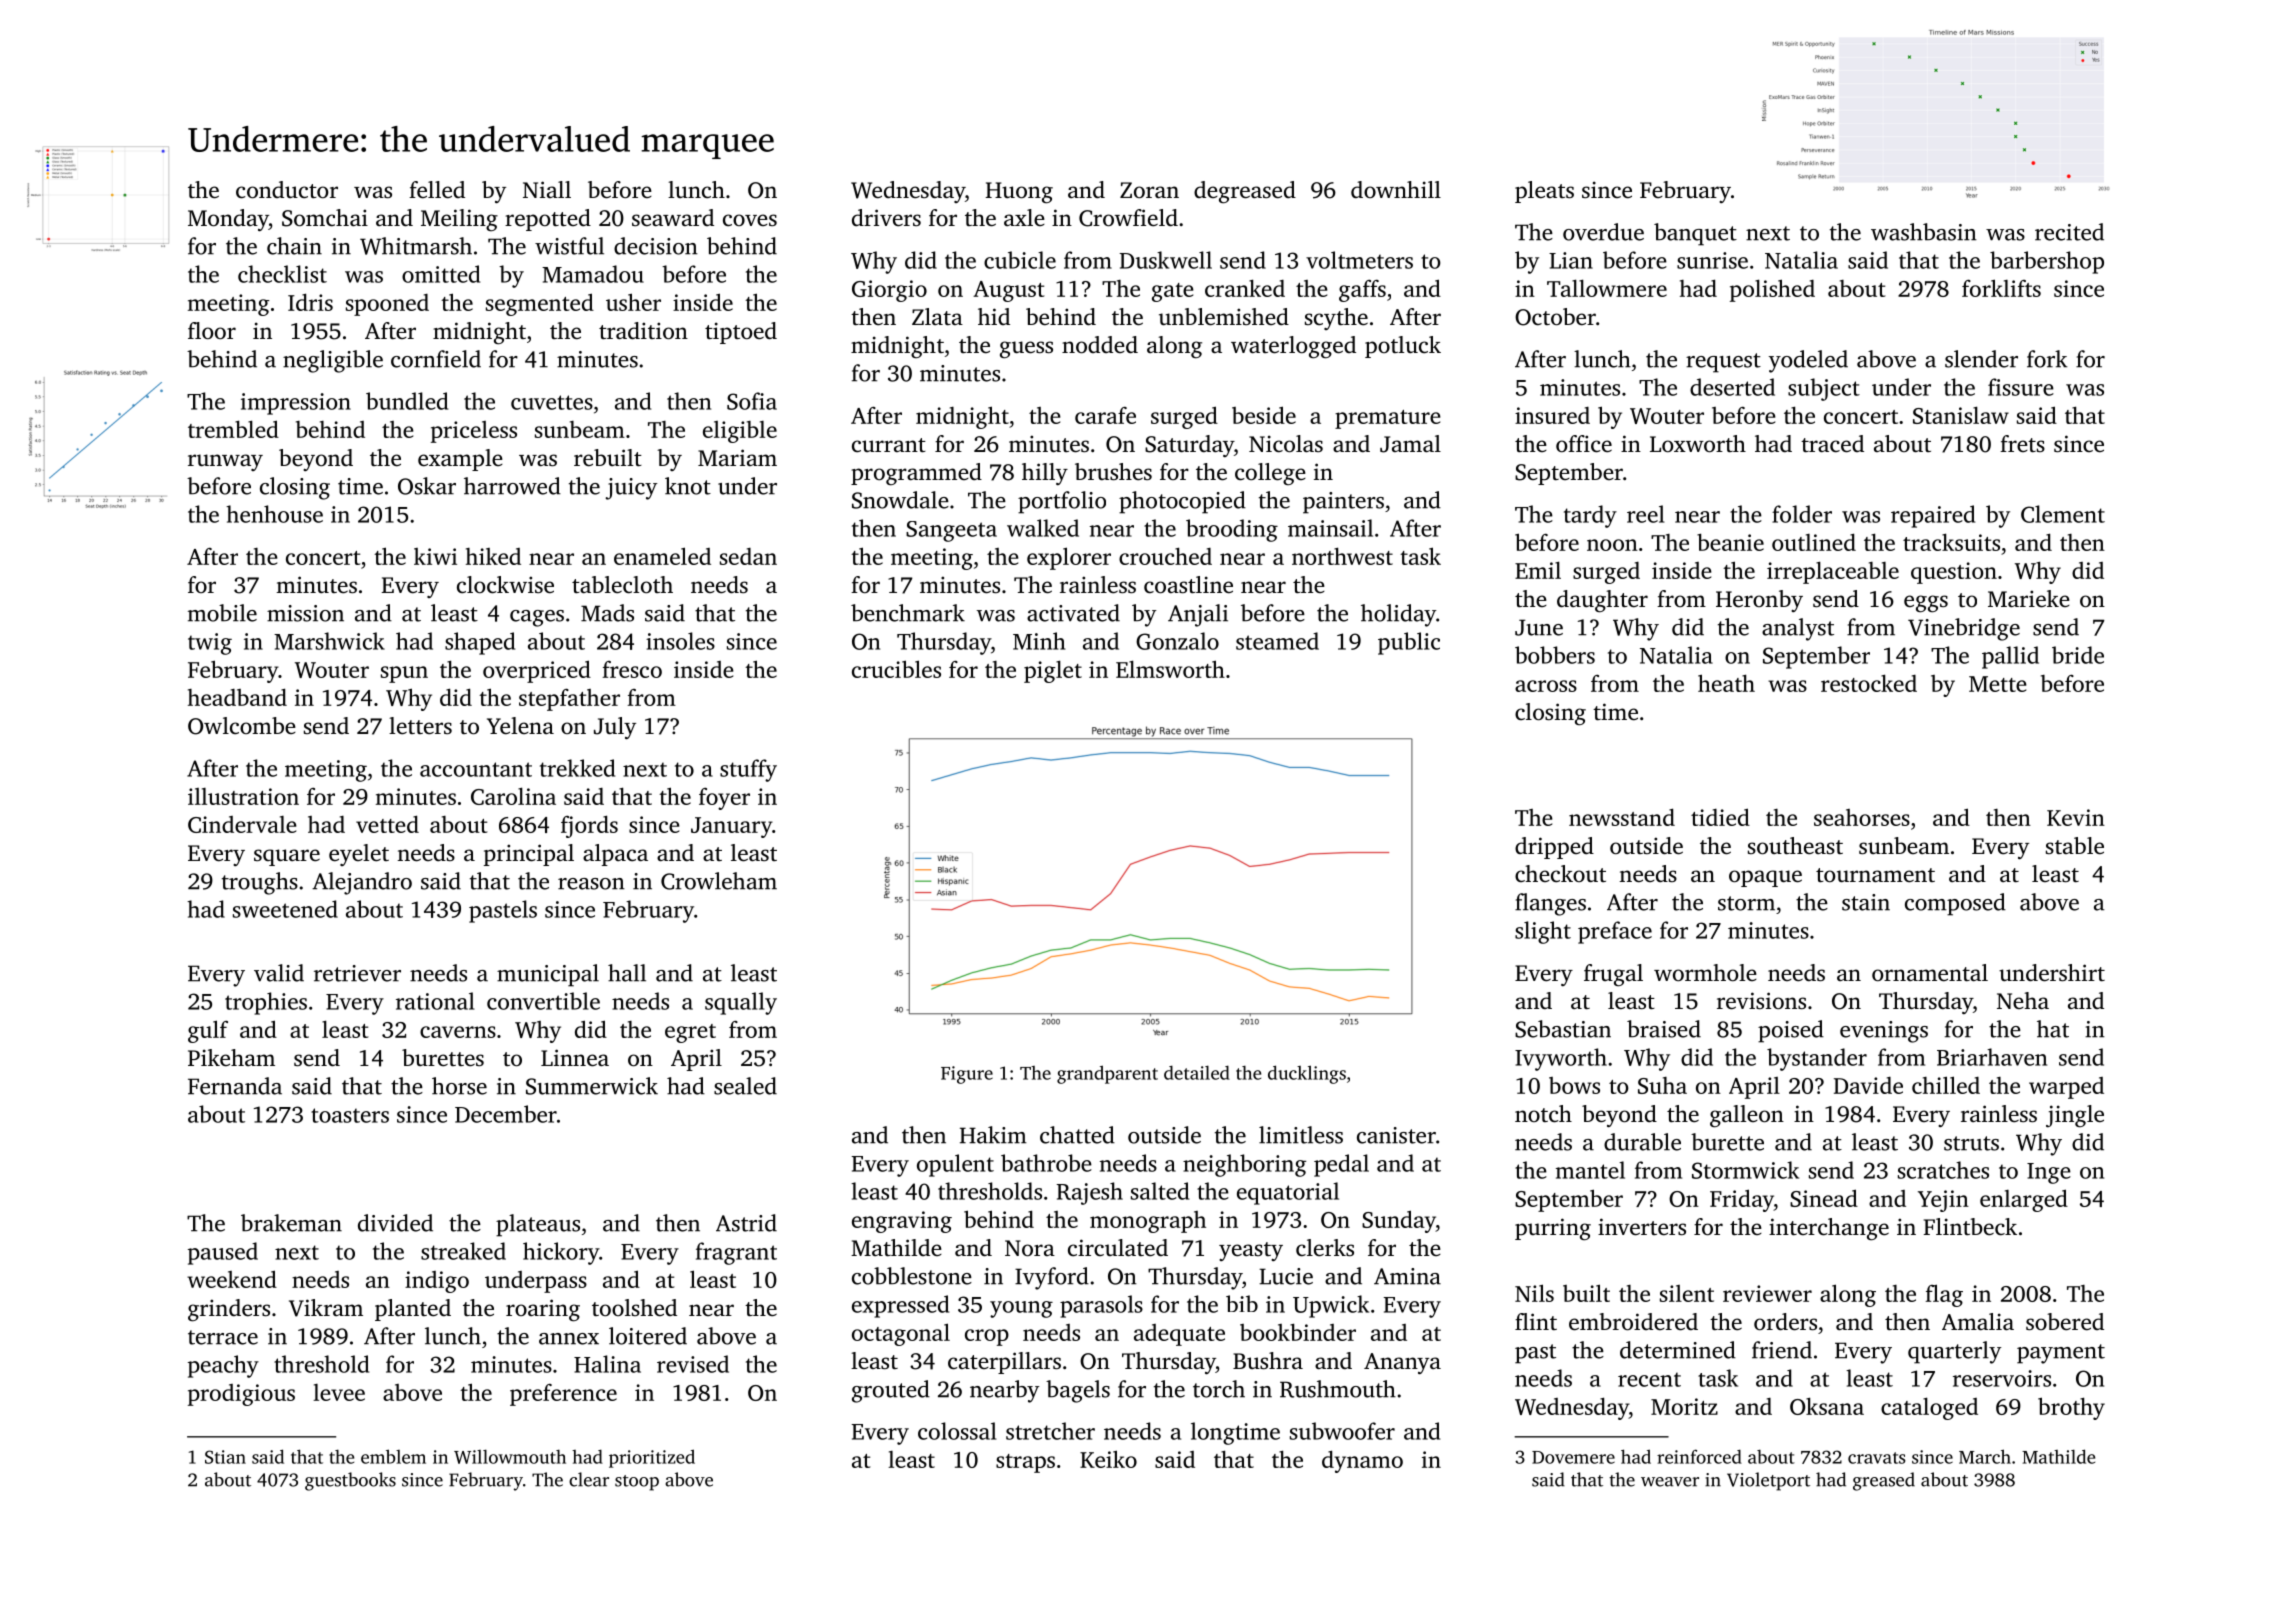  I want to click on Pikeham, so click(231, 1058).
